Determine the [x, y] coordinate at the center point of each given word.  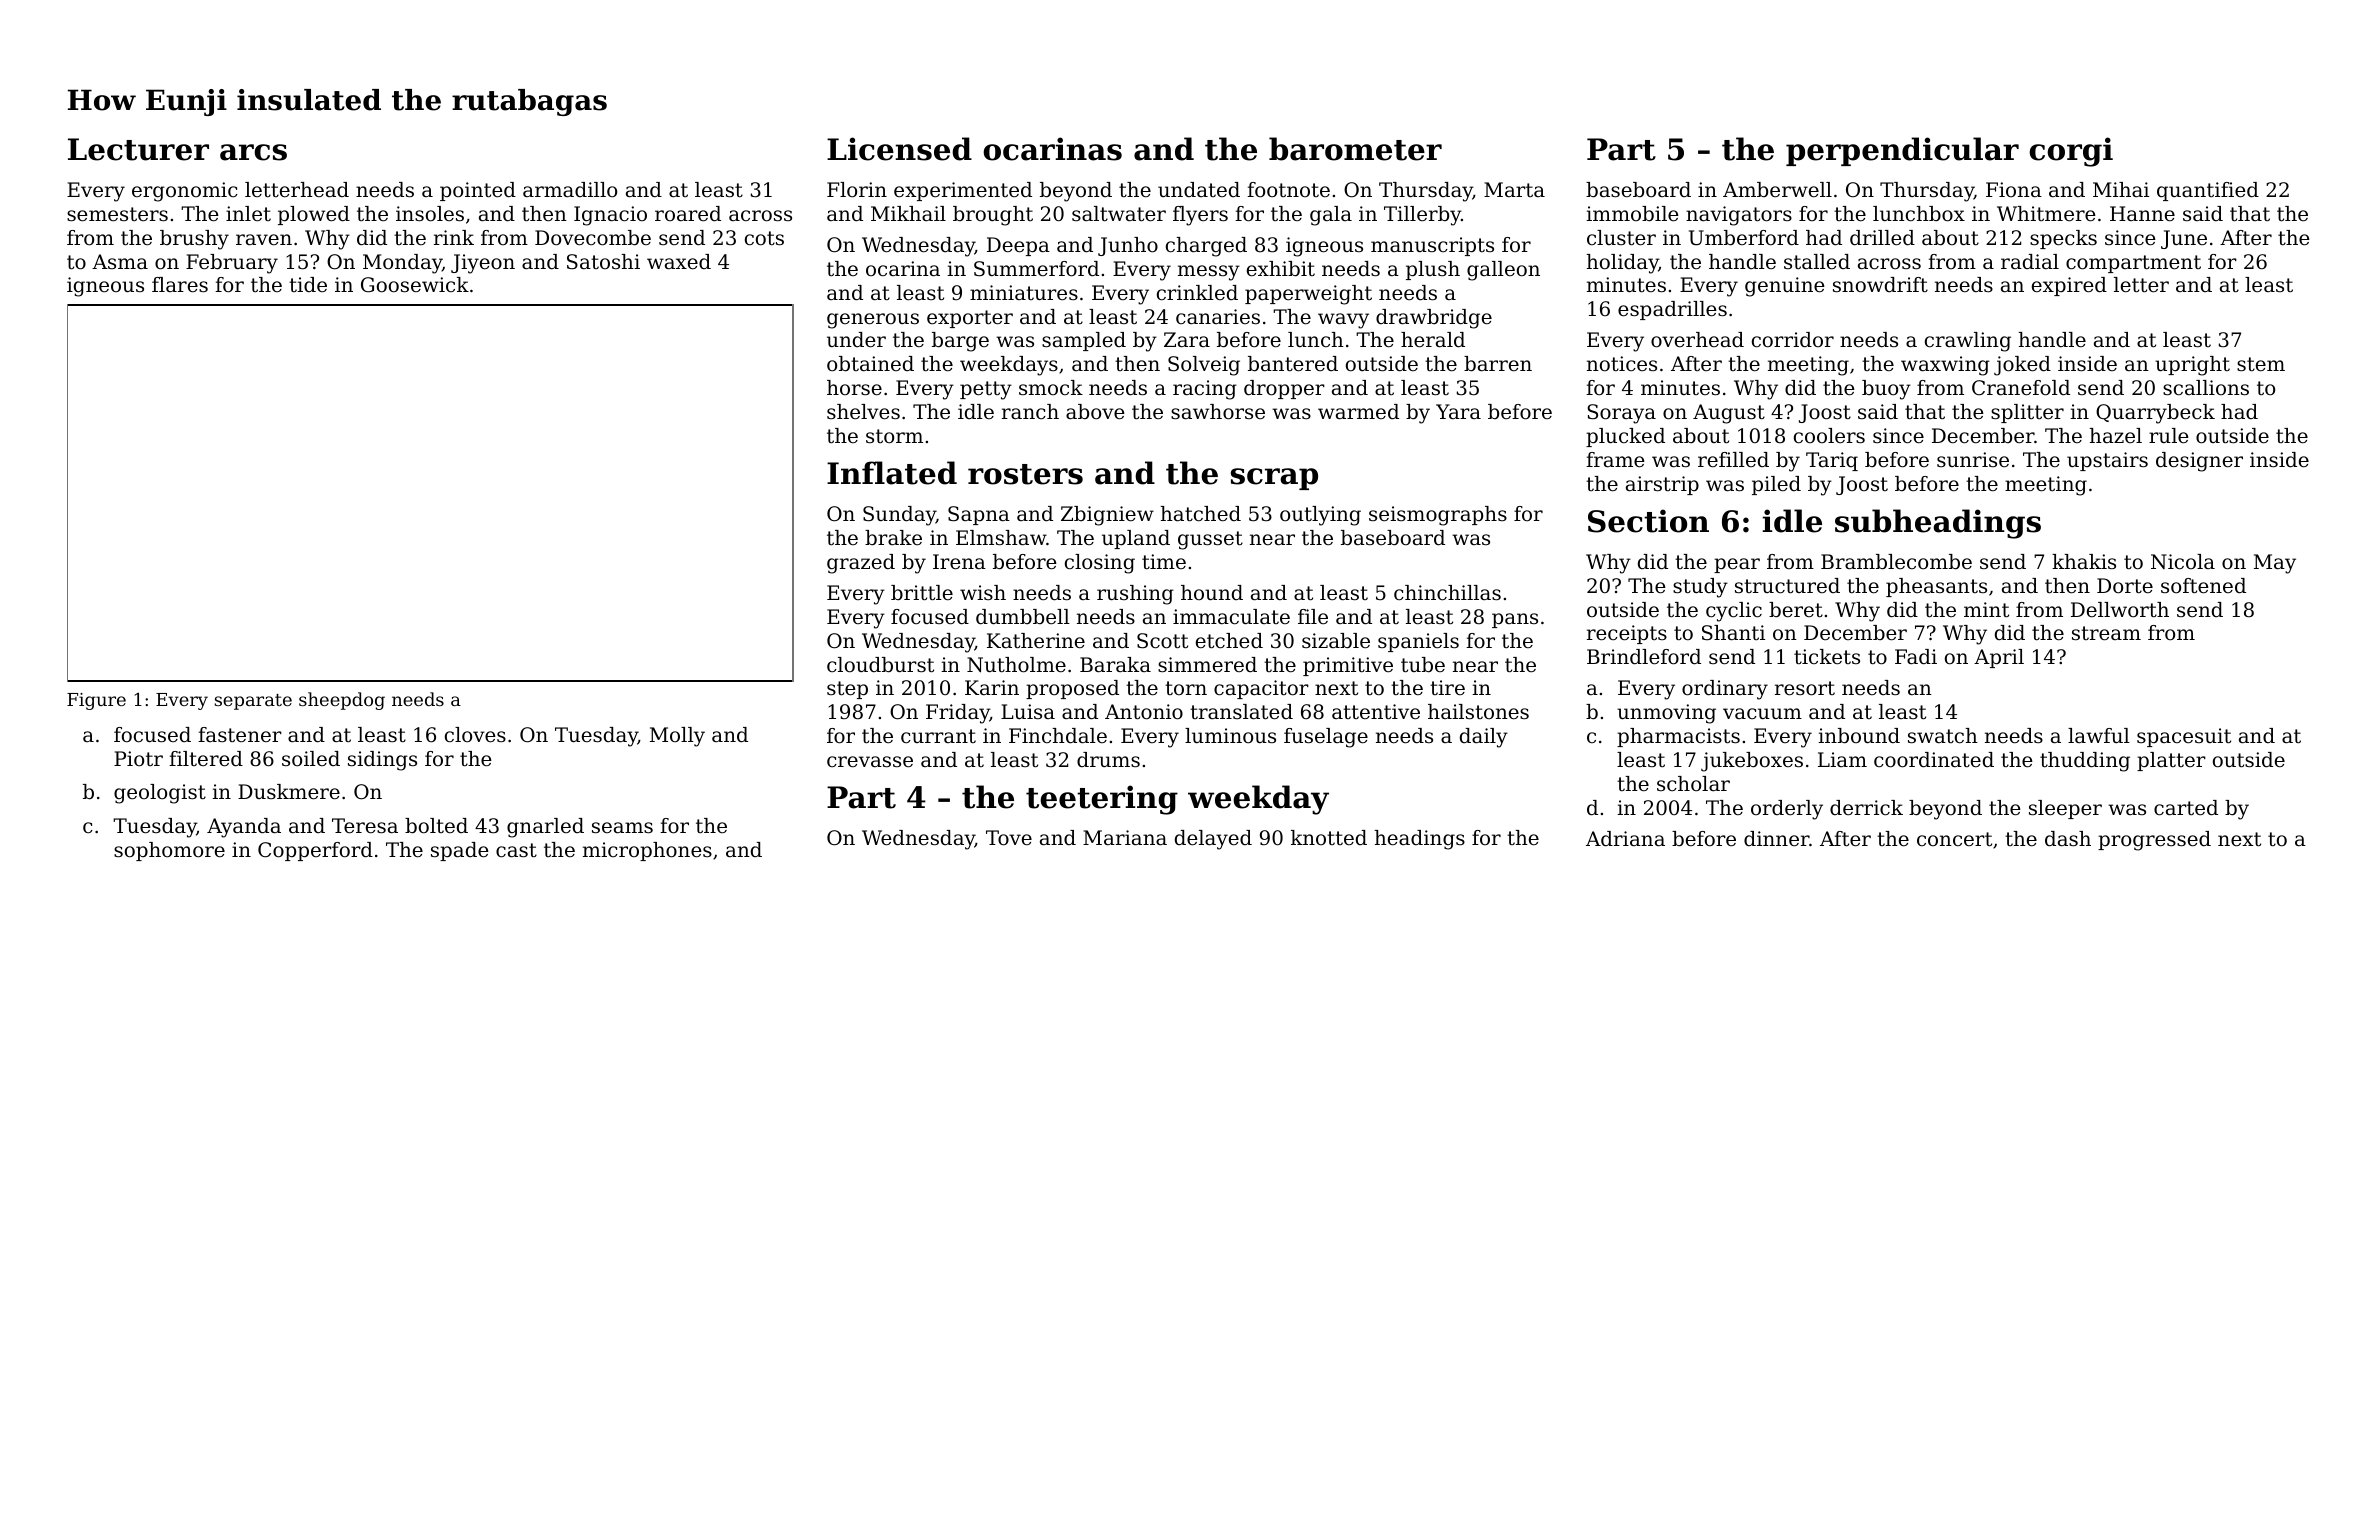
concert [1954, 839]
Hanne [2142, 214]
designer [2199, 462]
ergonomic [185, 192]
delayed [1213, 840]
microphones [647, 851]
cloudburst [880, 665]
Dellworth [2120, 610]
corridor [1793, 340]
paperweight [1308, 295]
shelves [863, 412]
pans [1515, 620]
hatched [1200, 514]
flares [180, 285]
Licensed [899, 149]
